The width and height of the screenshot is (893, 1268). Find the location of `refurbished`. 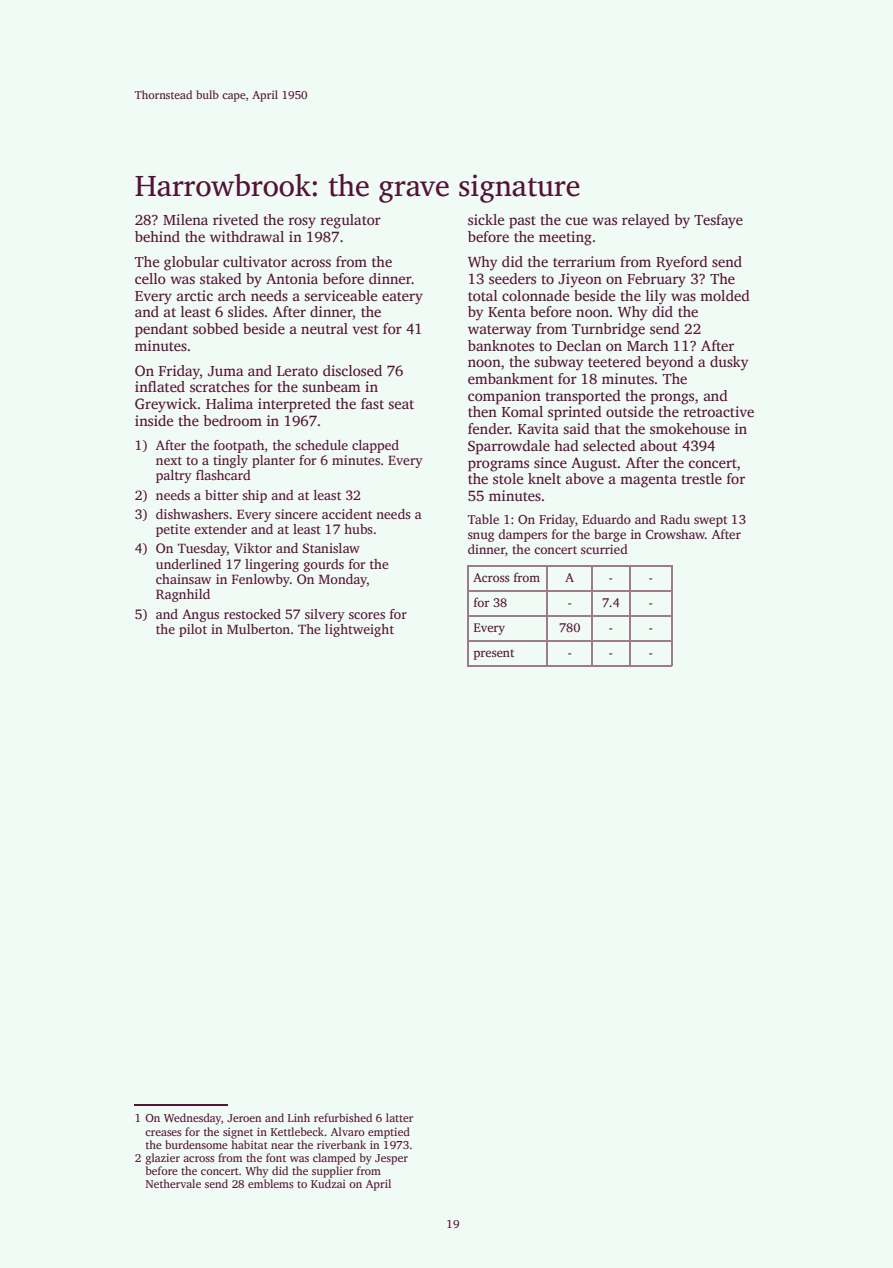

refurbished is located at coordinates (343, 1117).
